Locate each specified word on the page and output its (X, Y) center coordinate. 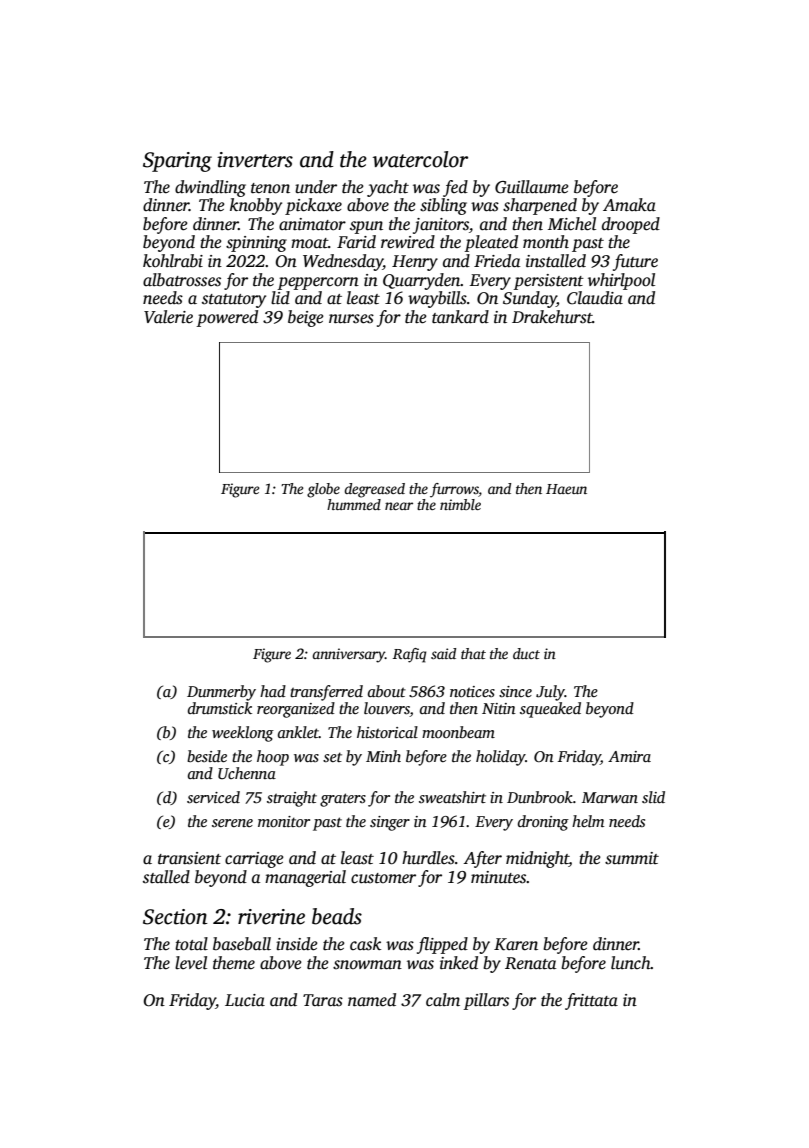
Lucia (245, 1000)
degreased (374, 490)
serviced (213, 797)
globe (323, 490)
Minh (383, 756)
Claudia (595, 298)
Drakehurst (552, 317)
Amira (629, 756)
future (635, 262)
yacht (388, 188)
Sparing (177, 162)
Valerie (168, 317)
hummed (354, 504)
